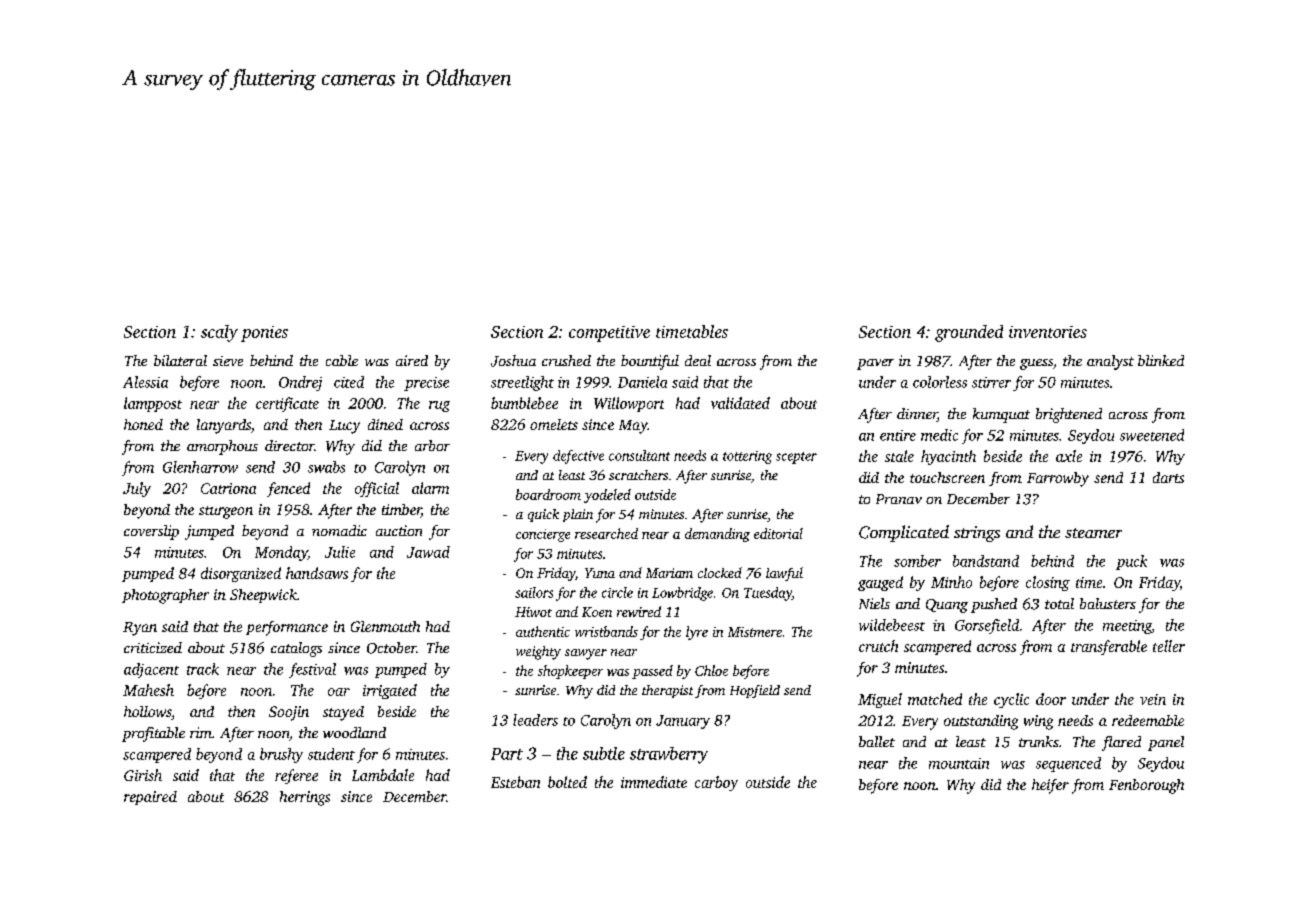 The height and width of the page is (924, 1308). Describe the element at coordinates (226, 512) in the page. I see `sturgeon` at that location.
